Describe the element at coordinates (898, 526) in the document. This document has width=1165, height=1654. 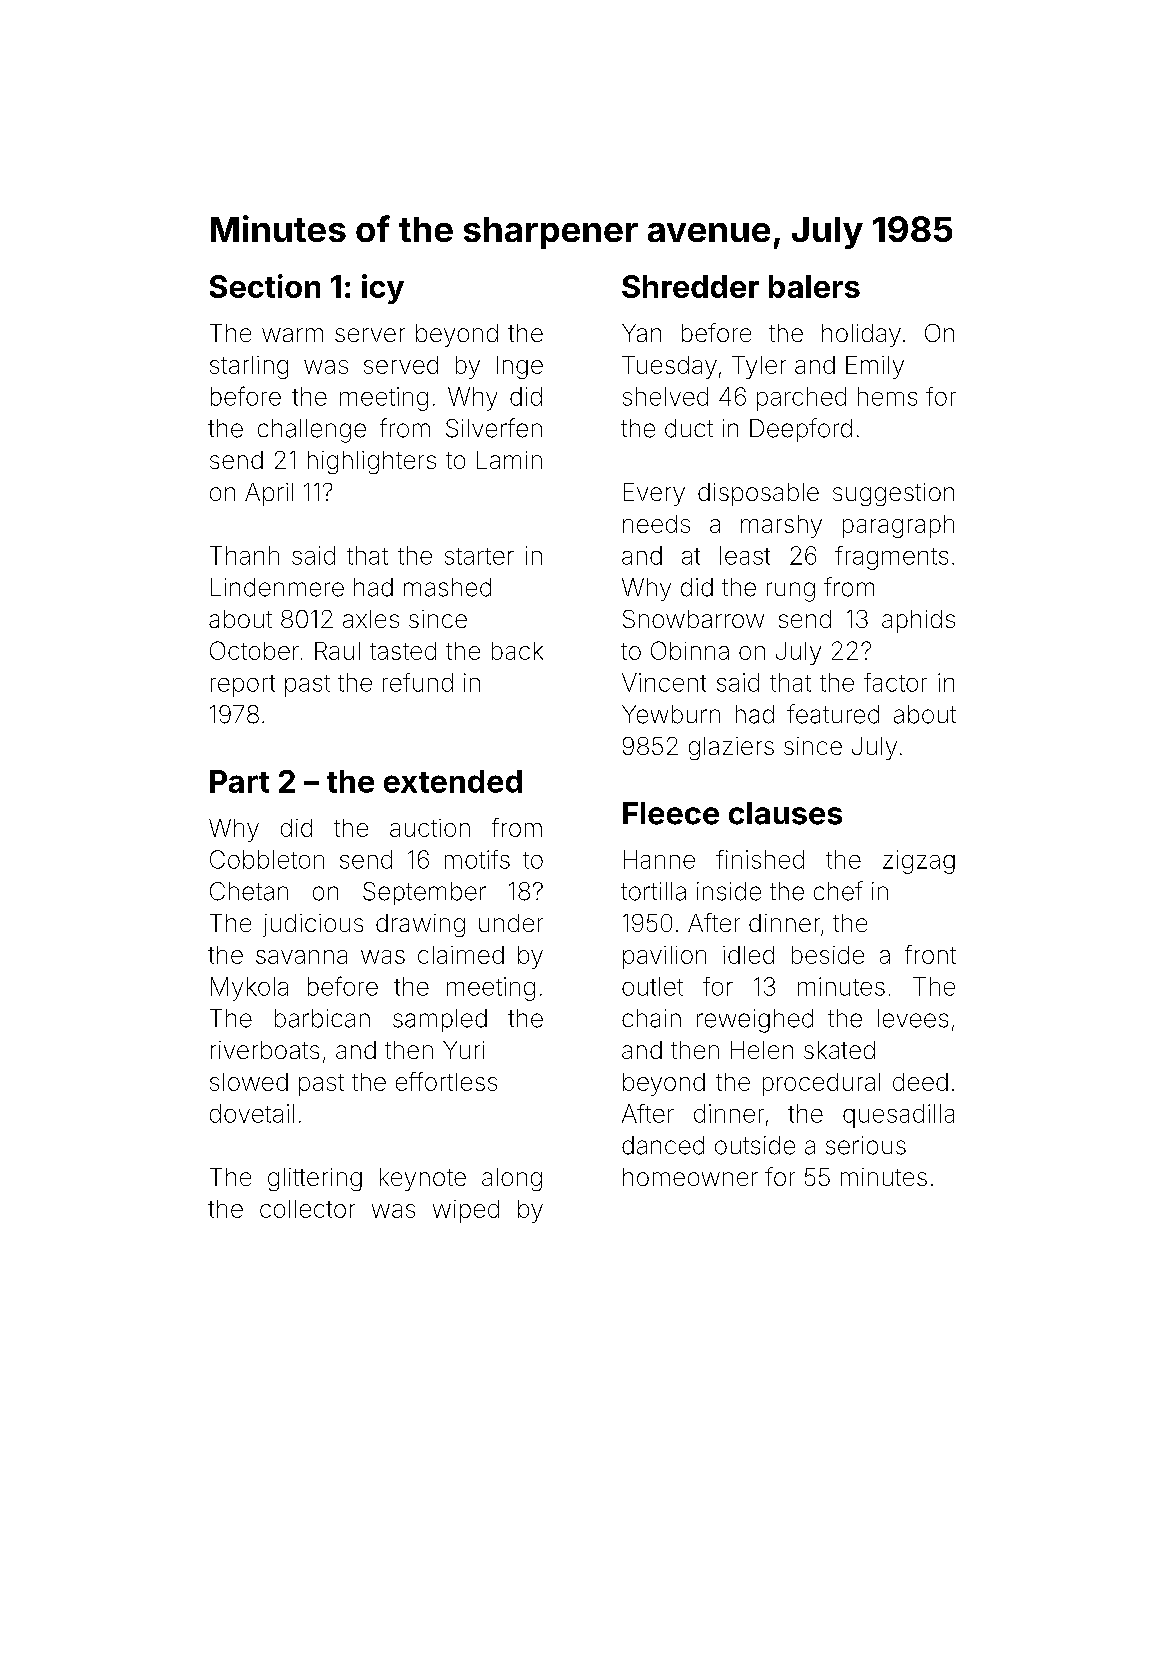
I see `paragraph` at that location.
